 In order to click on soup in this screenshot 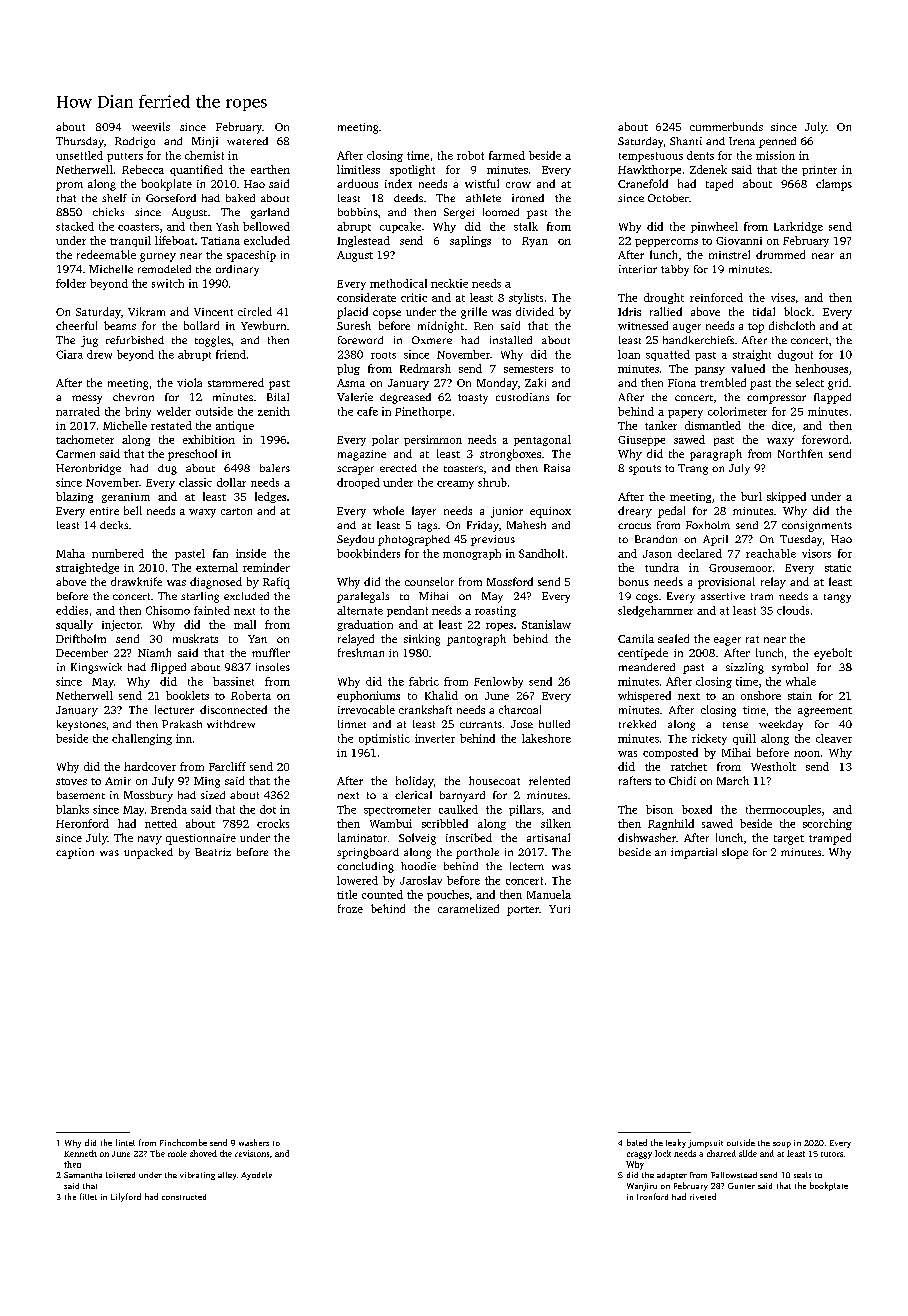, I will do `click(782, 1145)`.
